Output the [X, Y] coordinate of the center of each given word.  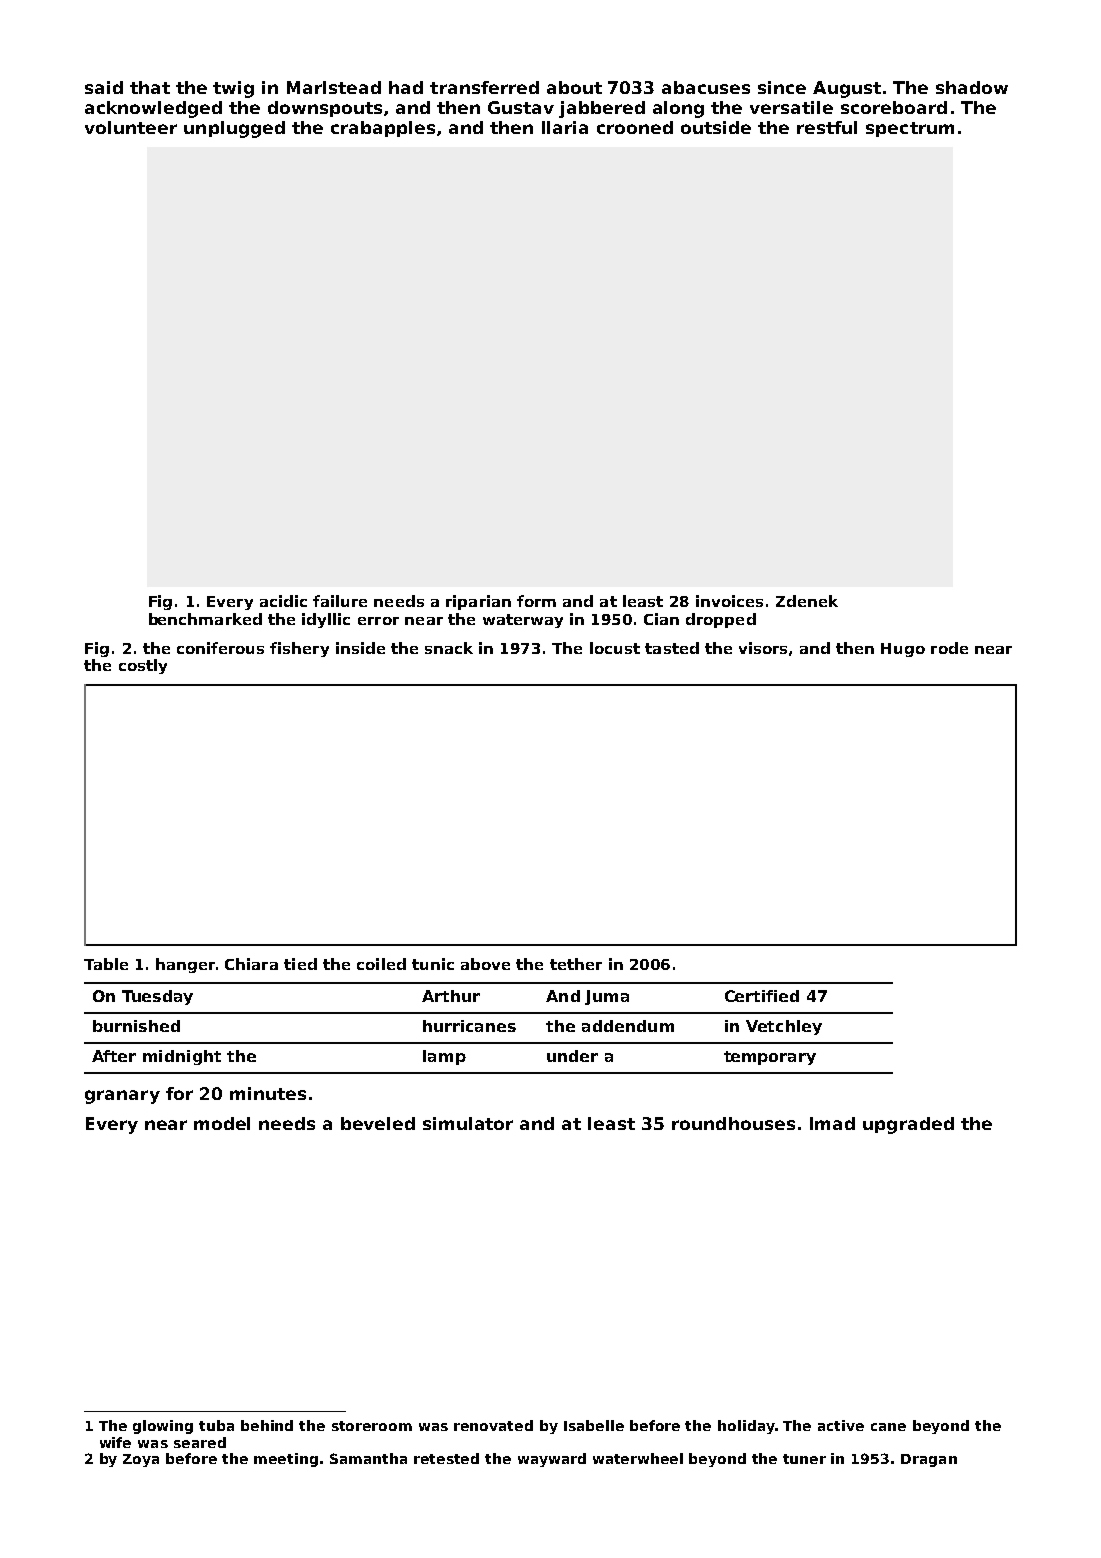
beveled [378, 1123]
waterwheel [638, 1458]
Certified [762, 996]
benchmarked [205, 619]
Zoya [141, 1460]
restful [827, 127]
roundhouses [733, 1123]
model [222, 1123]
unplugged [234, 129]
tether [576, 964]
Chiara [251, 964]
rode [949, 648]
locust [615, 648]
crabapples [383, 129]
